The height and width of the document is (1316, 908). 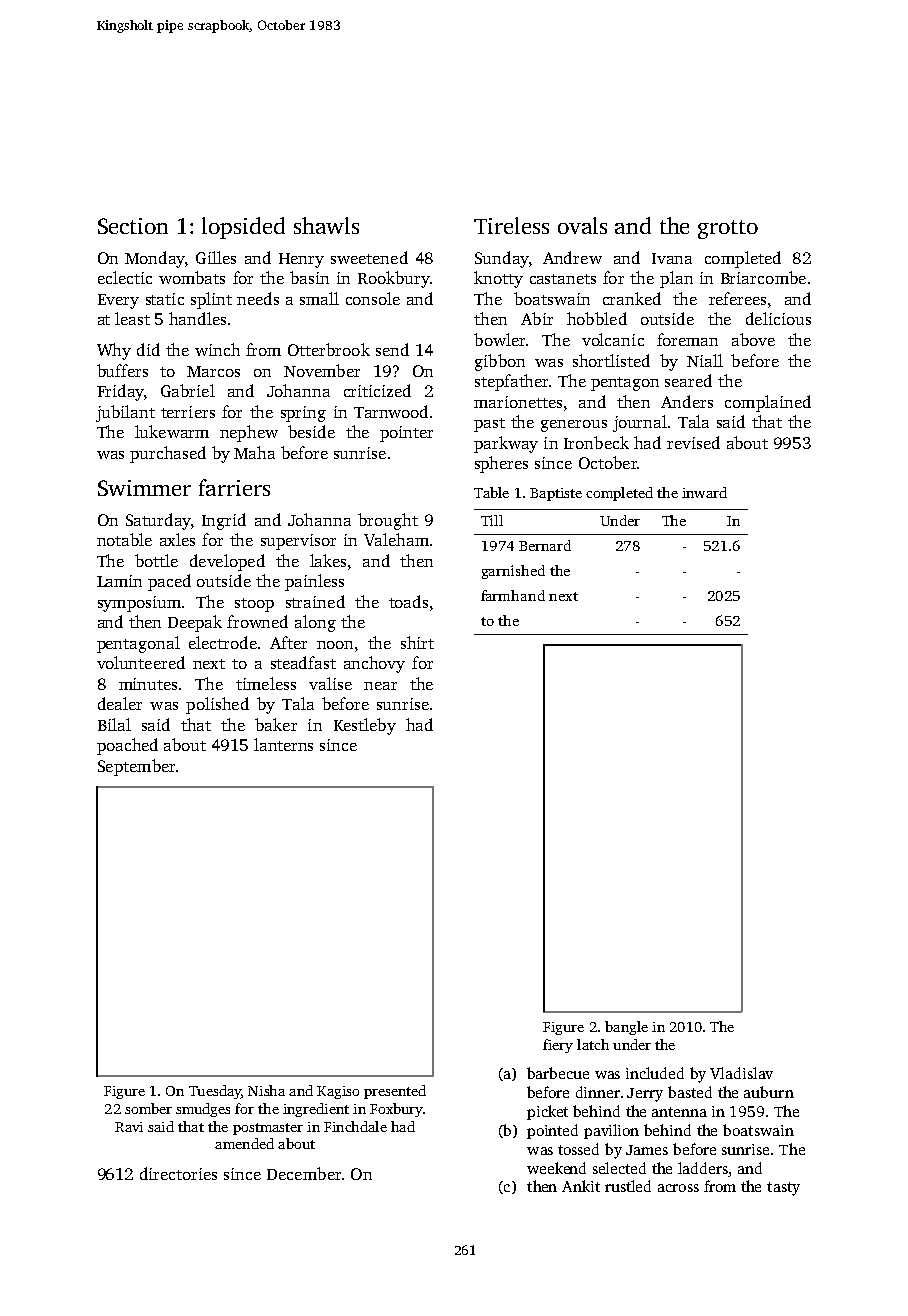 I want to click on strained, so click(x=315, y=601).
